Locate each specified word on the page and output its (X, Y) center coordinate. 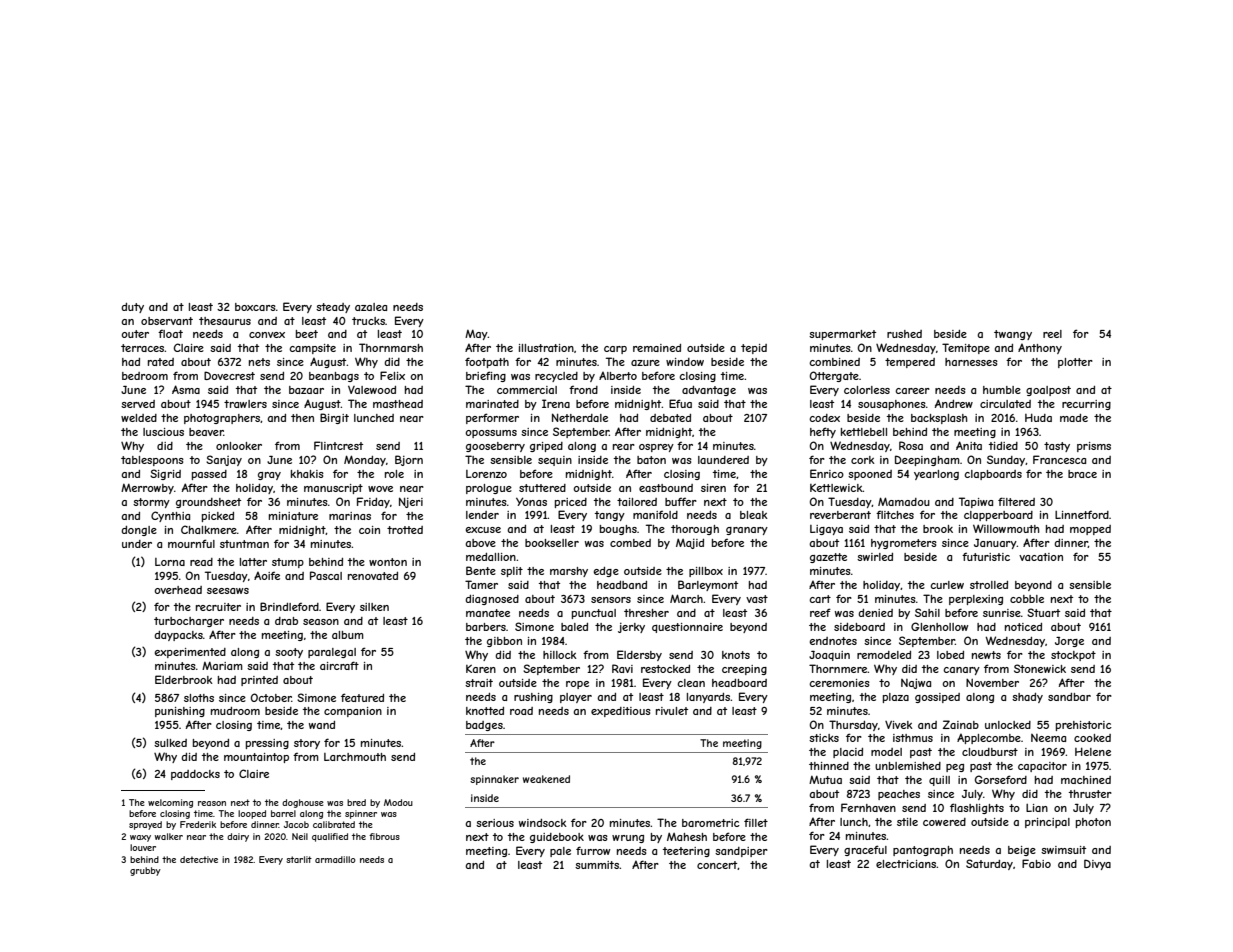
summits (597, 865)
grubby (145, 871)
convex (267, 335)
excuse (483, 530)
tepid (754, 349)
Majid (690, 544)
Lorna (170, 562)
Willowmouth (1006, 528)
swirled (875, 557)
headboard (739, 683)
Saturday (989, 864)
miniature (293, 516)
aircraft (339, 665)
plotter (1075, 363)
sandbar (1069, 697)
